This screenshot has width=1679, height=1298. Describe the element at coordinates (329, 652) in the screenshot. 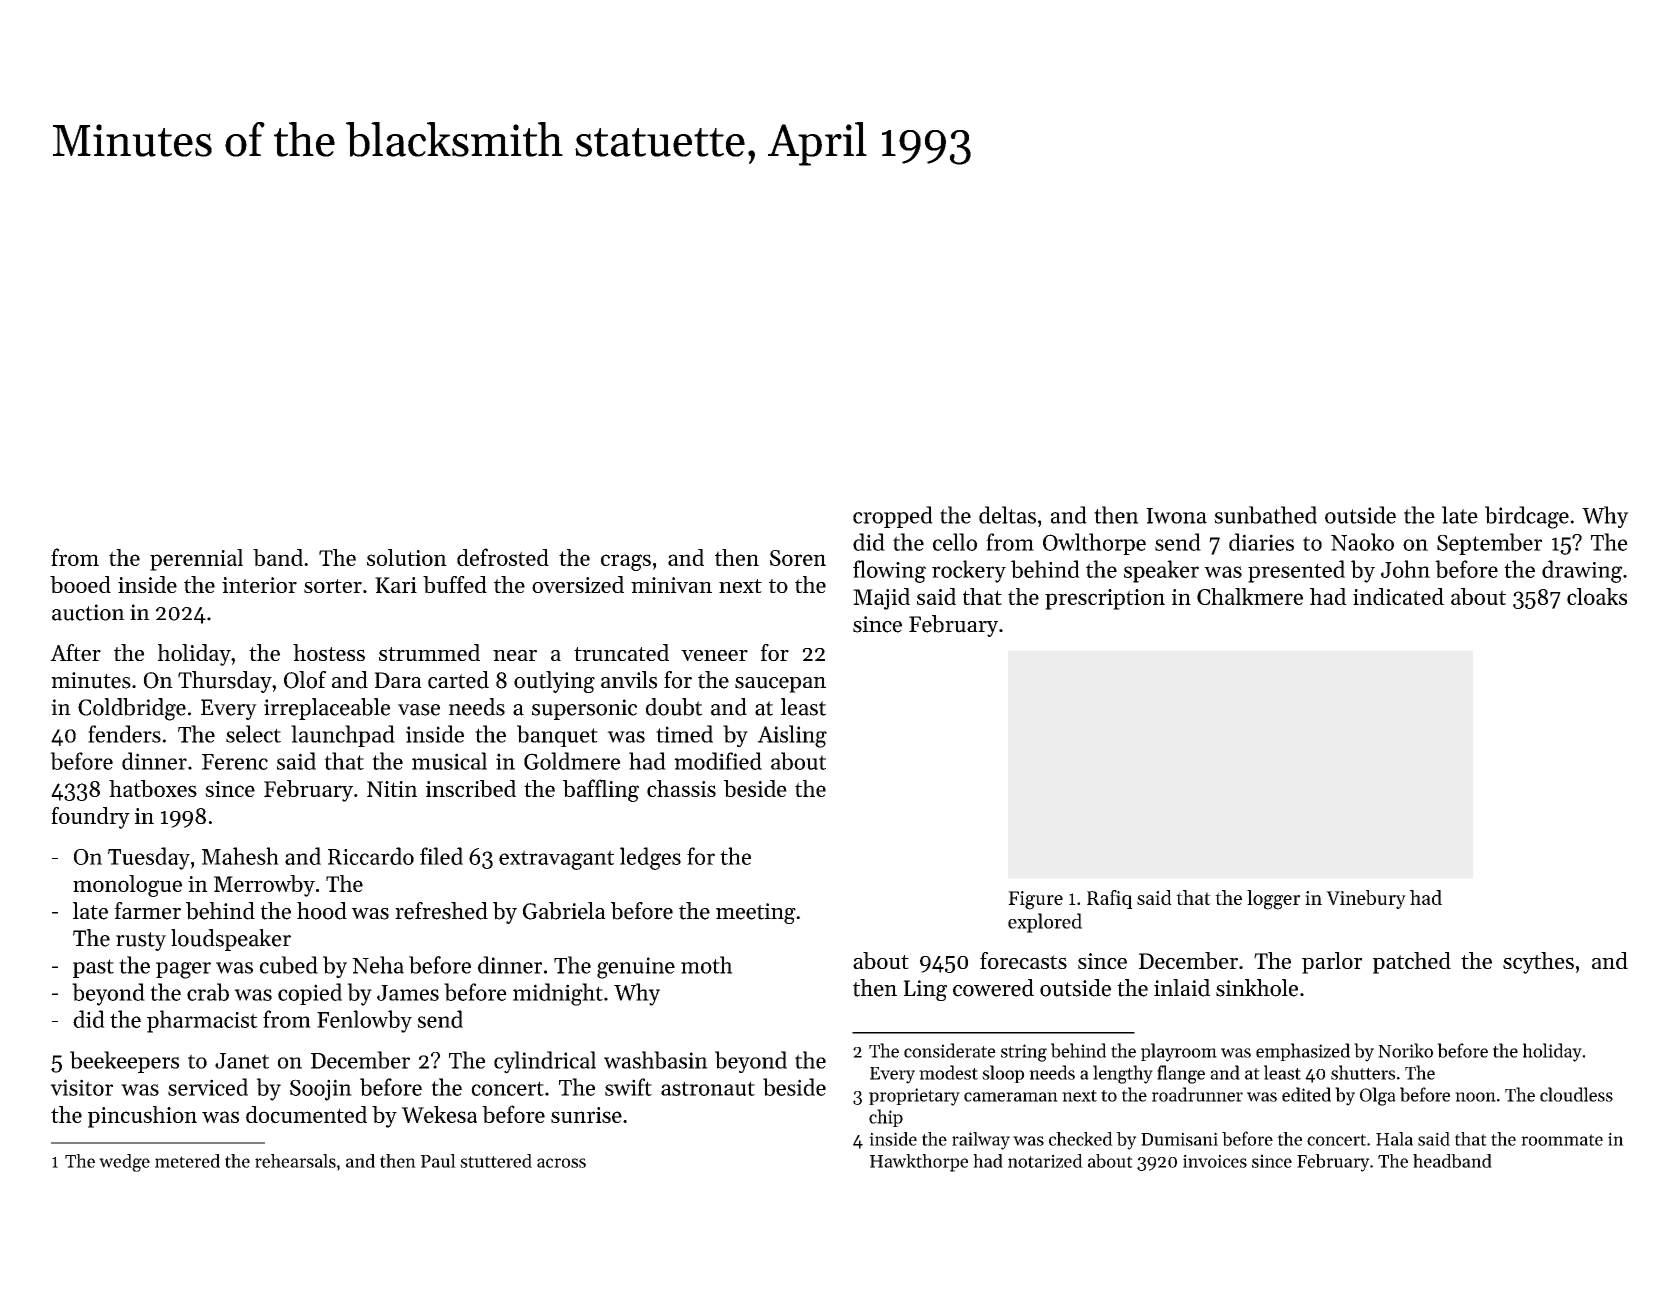

I see `hostess` at that location.
